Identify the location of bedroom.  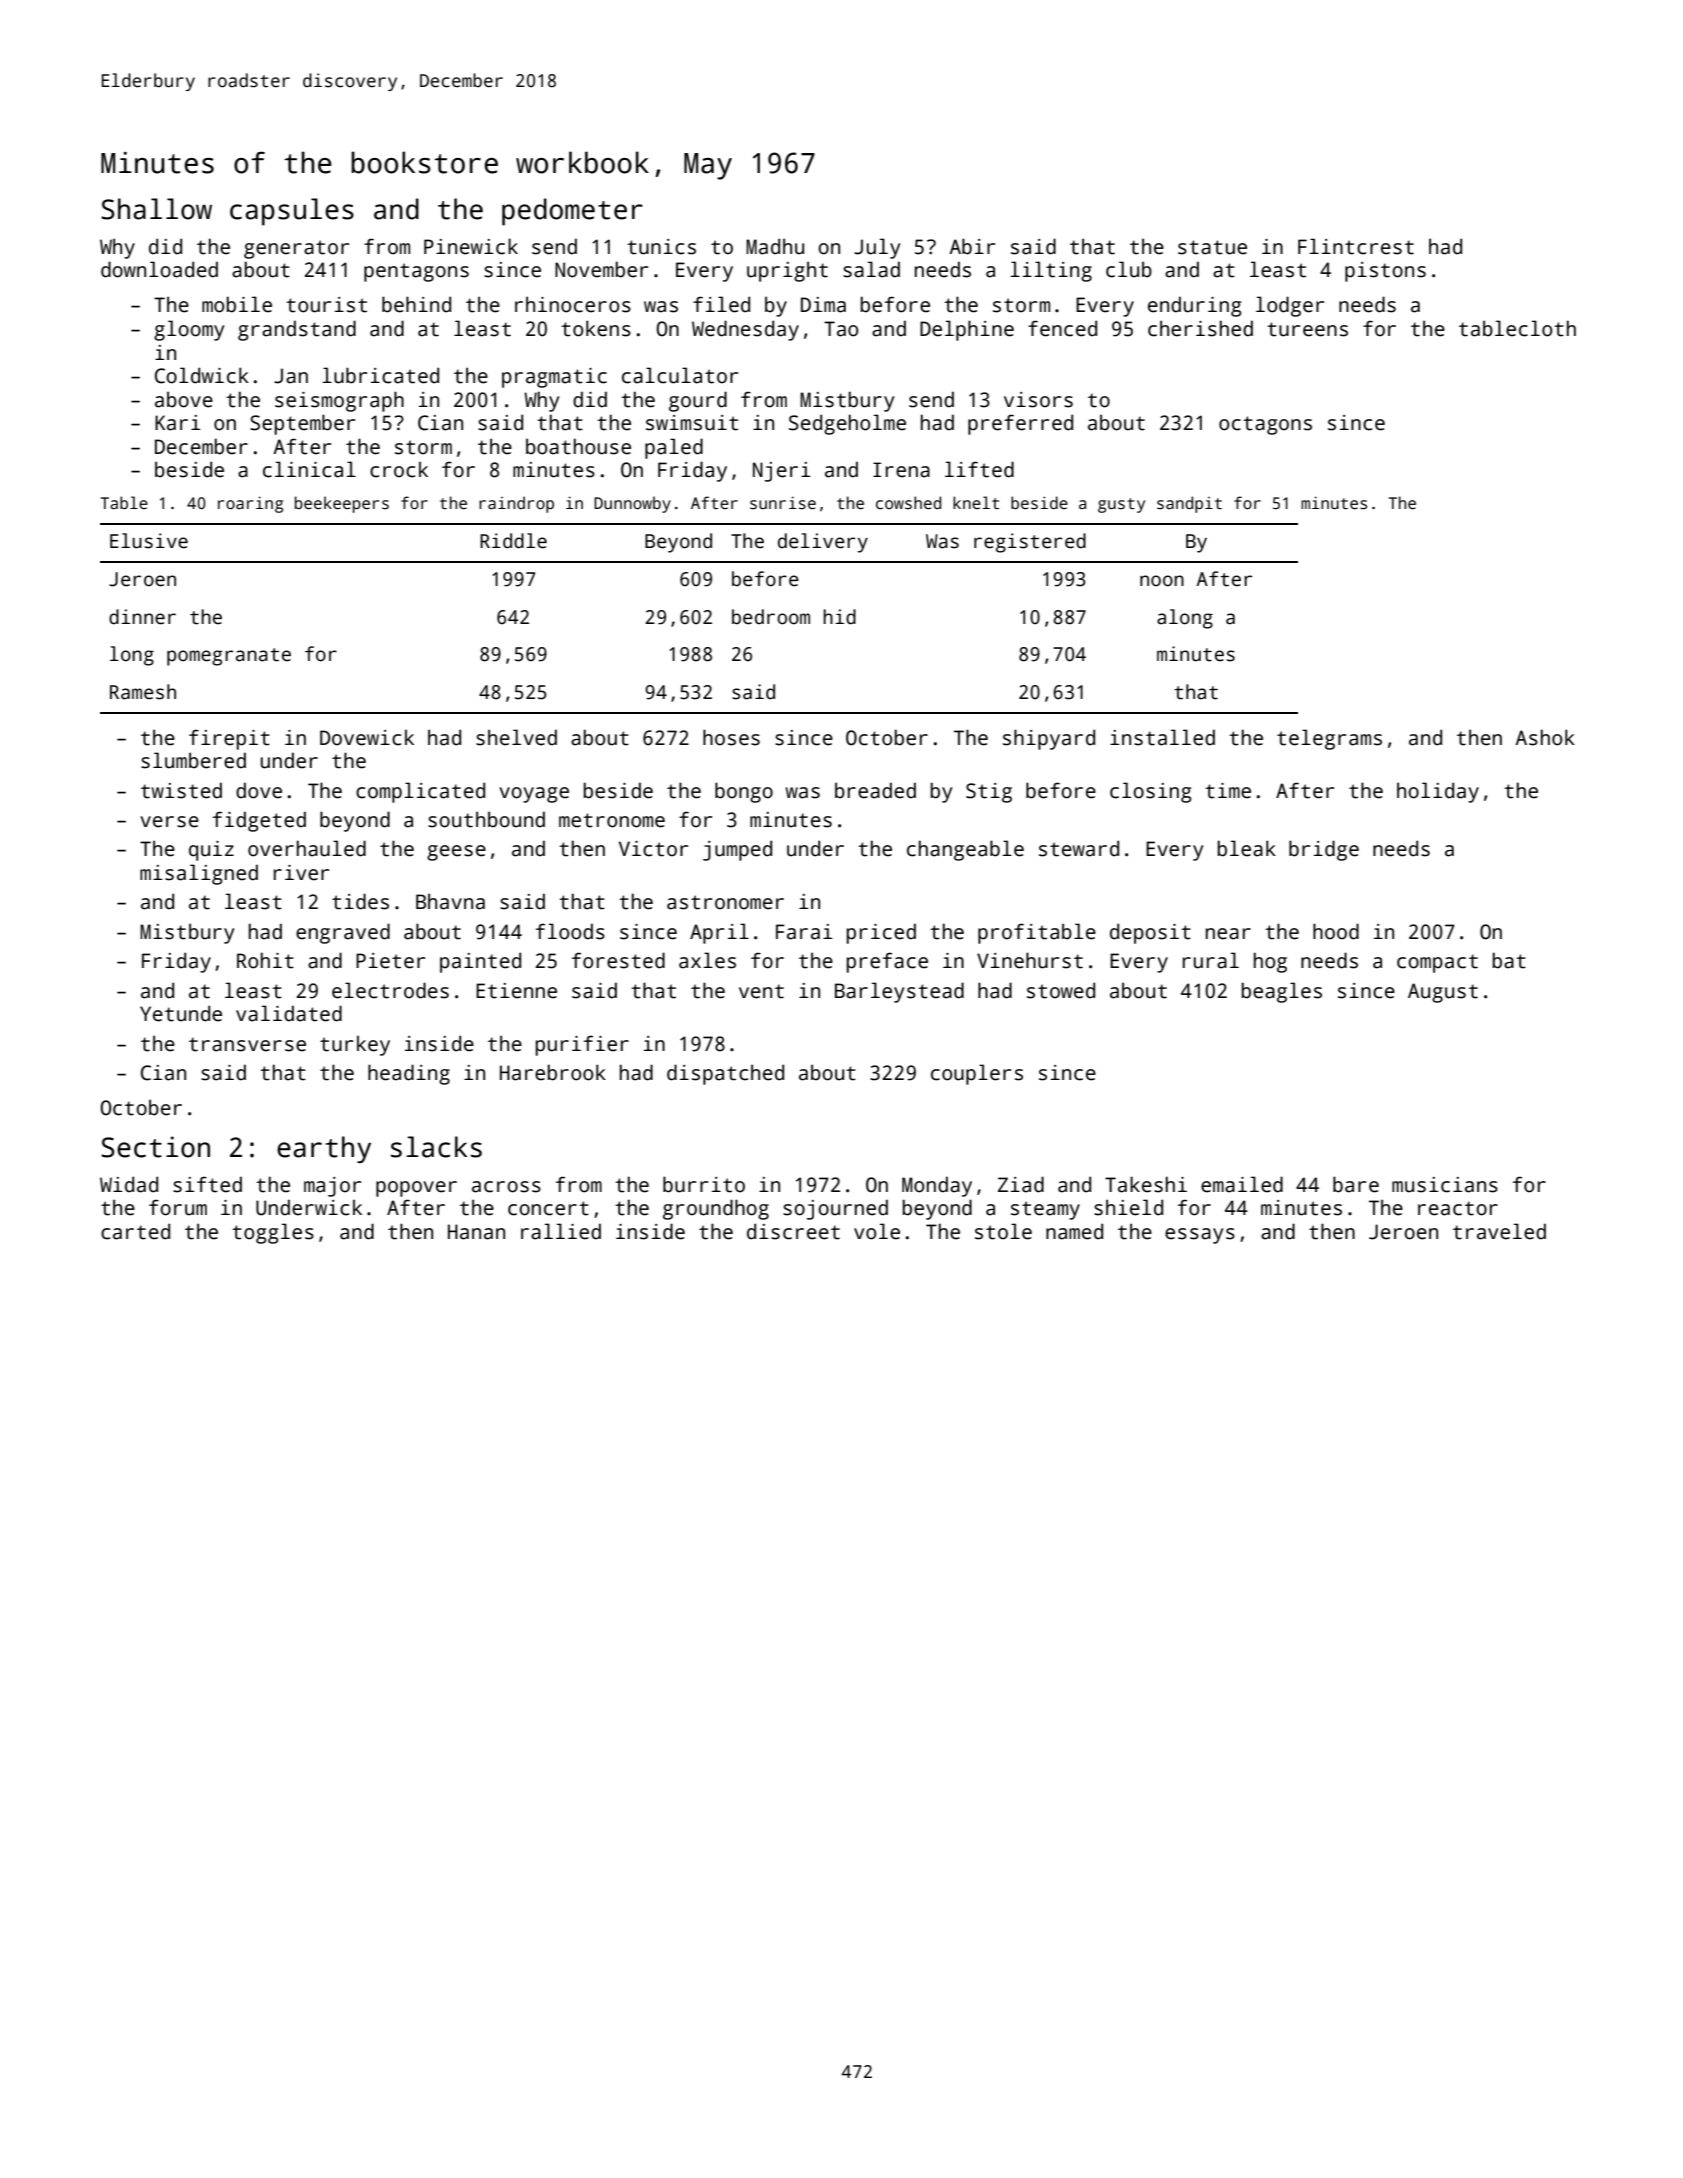
(771, 617).
